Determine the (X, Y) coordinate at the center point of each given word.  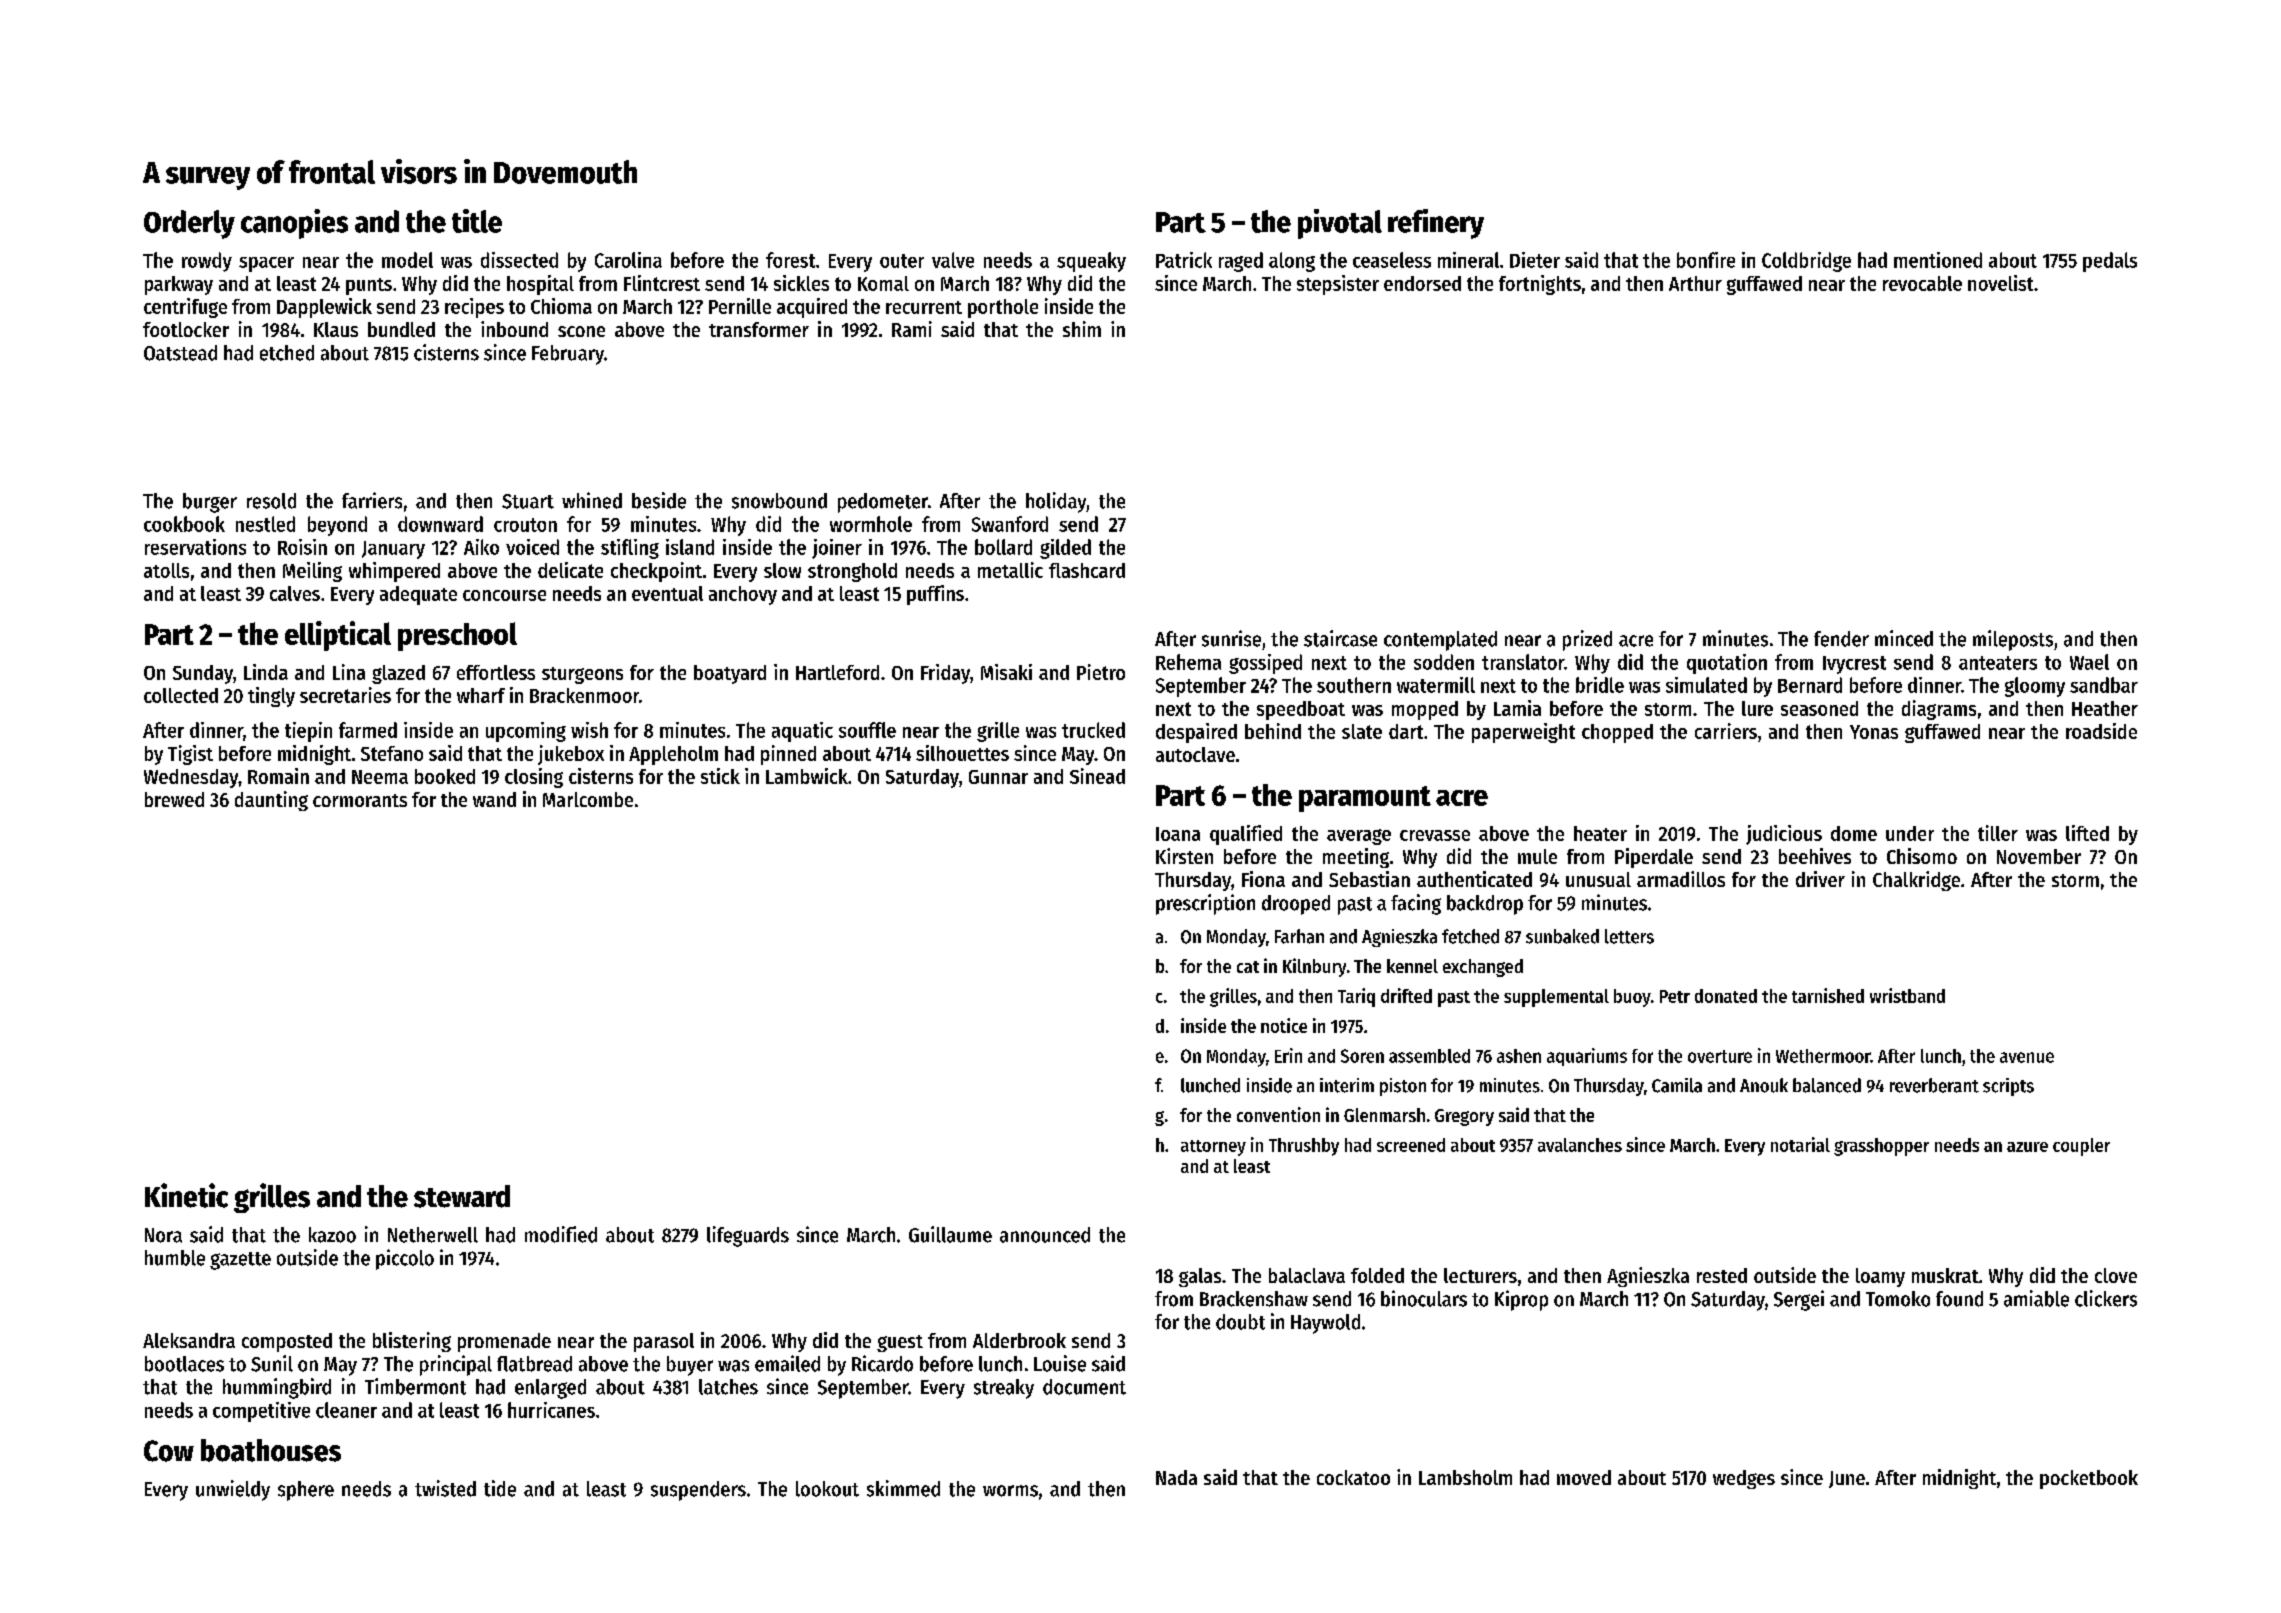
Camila (1677, 1085)
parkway (179, 285)
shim (1082, 329)
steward (462, 1196)
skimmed (903, 1488)
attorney (1213, 1148)
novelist (2000, 283)
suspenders (698, 1491)
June (1847, 1479)
